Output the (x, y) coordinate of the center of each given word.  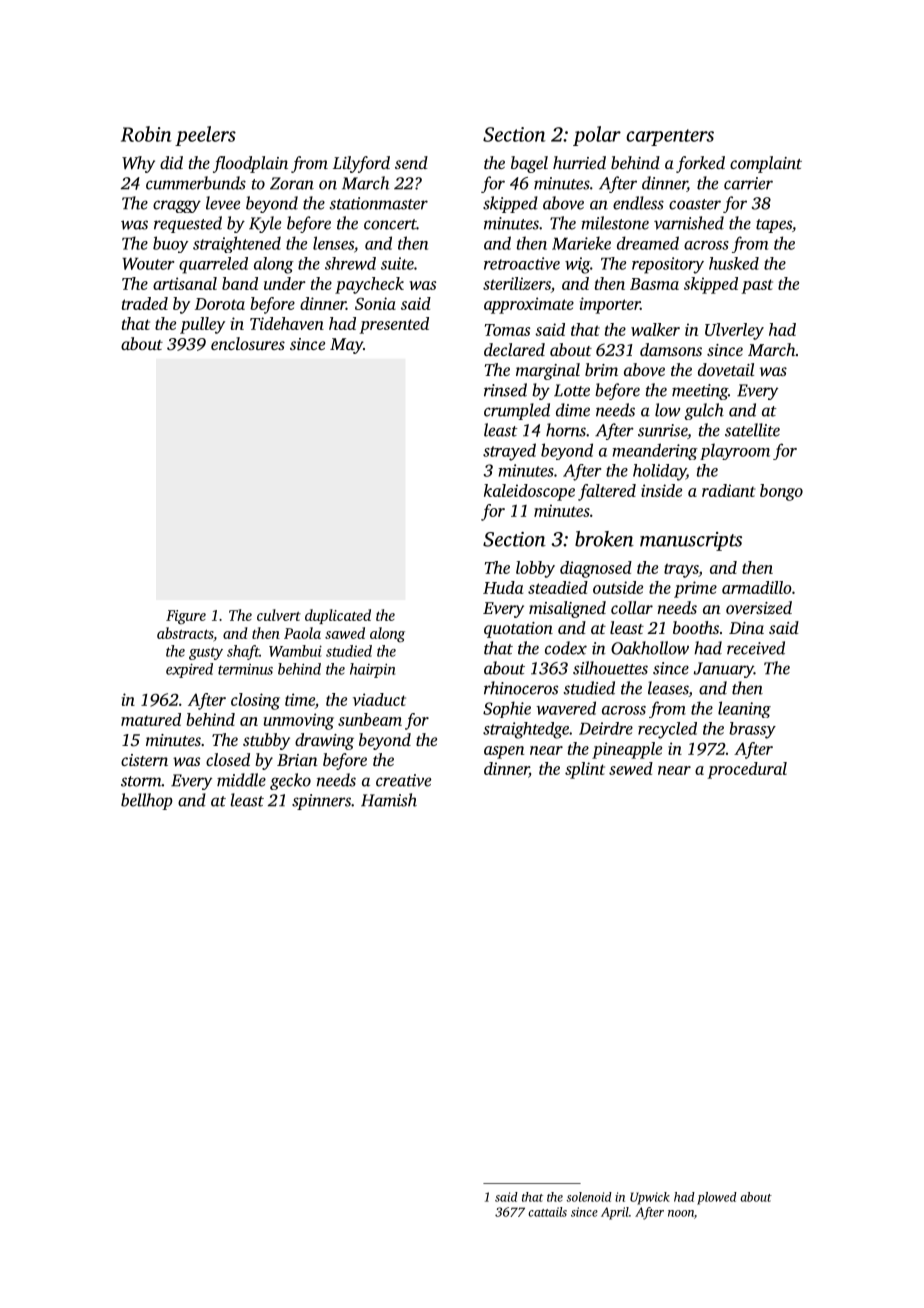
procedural (747, 770)
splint (585, 770)
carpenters (670, 137)
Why (138, 164)
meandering (655, 451)
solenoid (589, 1197)
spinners (321, 802)
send (411, 162)
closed (228, 759)
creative (403, 780)
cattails (547, 1212)
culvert (279, 615)
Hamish (389, 800)
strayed (509, 452)
